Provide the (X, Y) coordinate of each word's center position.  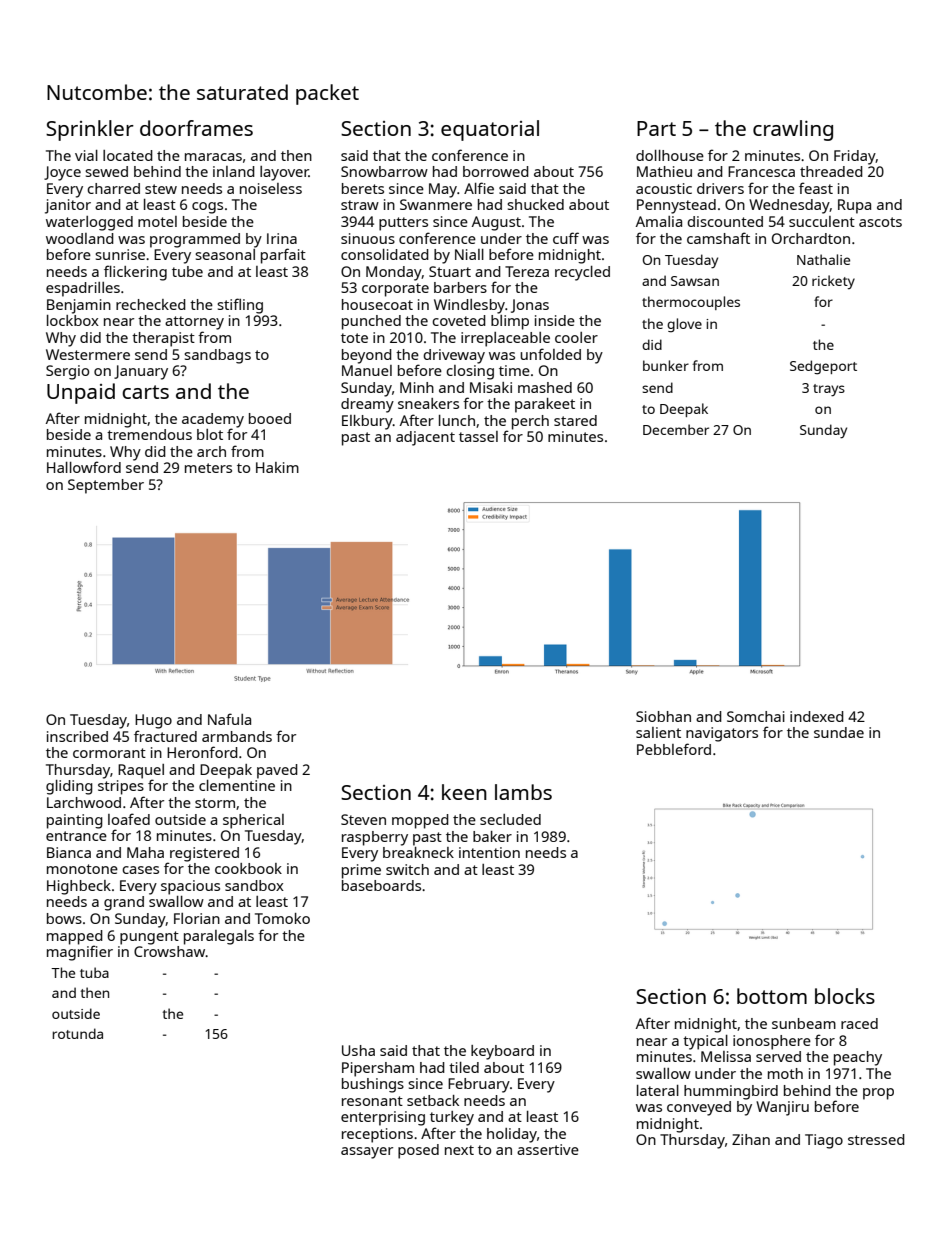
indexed (817, 716)
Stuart (450, 271)
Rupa (854, 206)
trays (829, 390)
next (459, 1150)
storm (215, 803)
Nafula (229, 719)
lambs (523, 792)
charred (113, 188)
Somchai (756, 716)
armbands (237, 736)
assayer (367, 1153)
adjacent (425, 438)
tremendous (149, 434)
